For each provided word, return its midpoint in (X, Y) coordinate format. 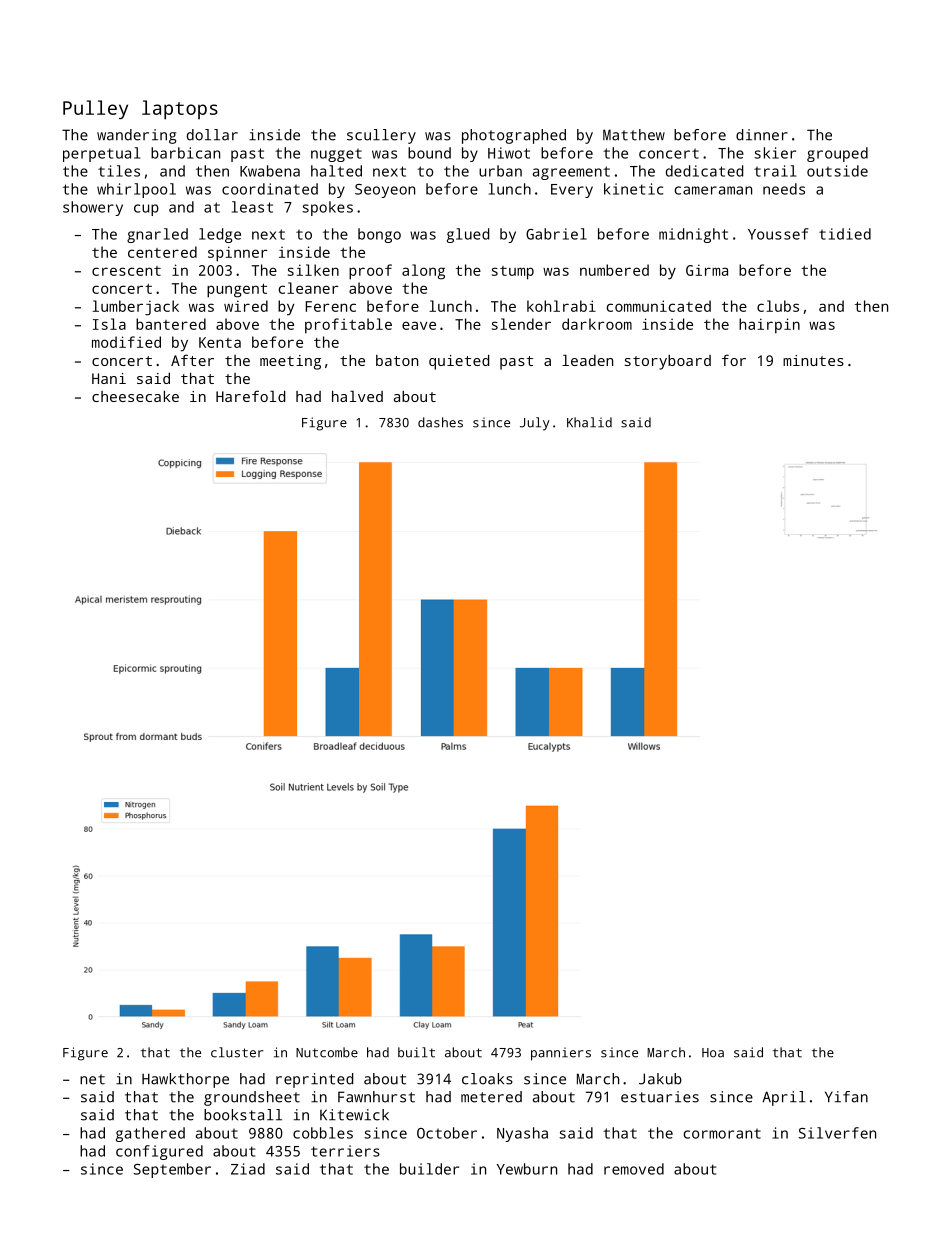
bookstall (243, 1115)
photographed (514, 136)
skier (775, 153)
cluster (237, 1052)
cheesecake (135, 396)
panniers (561, 1054)
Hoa (713, 1053)
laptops (180, 110)
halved (357, 396)
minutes (813, 360)
